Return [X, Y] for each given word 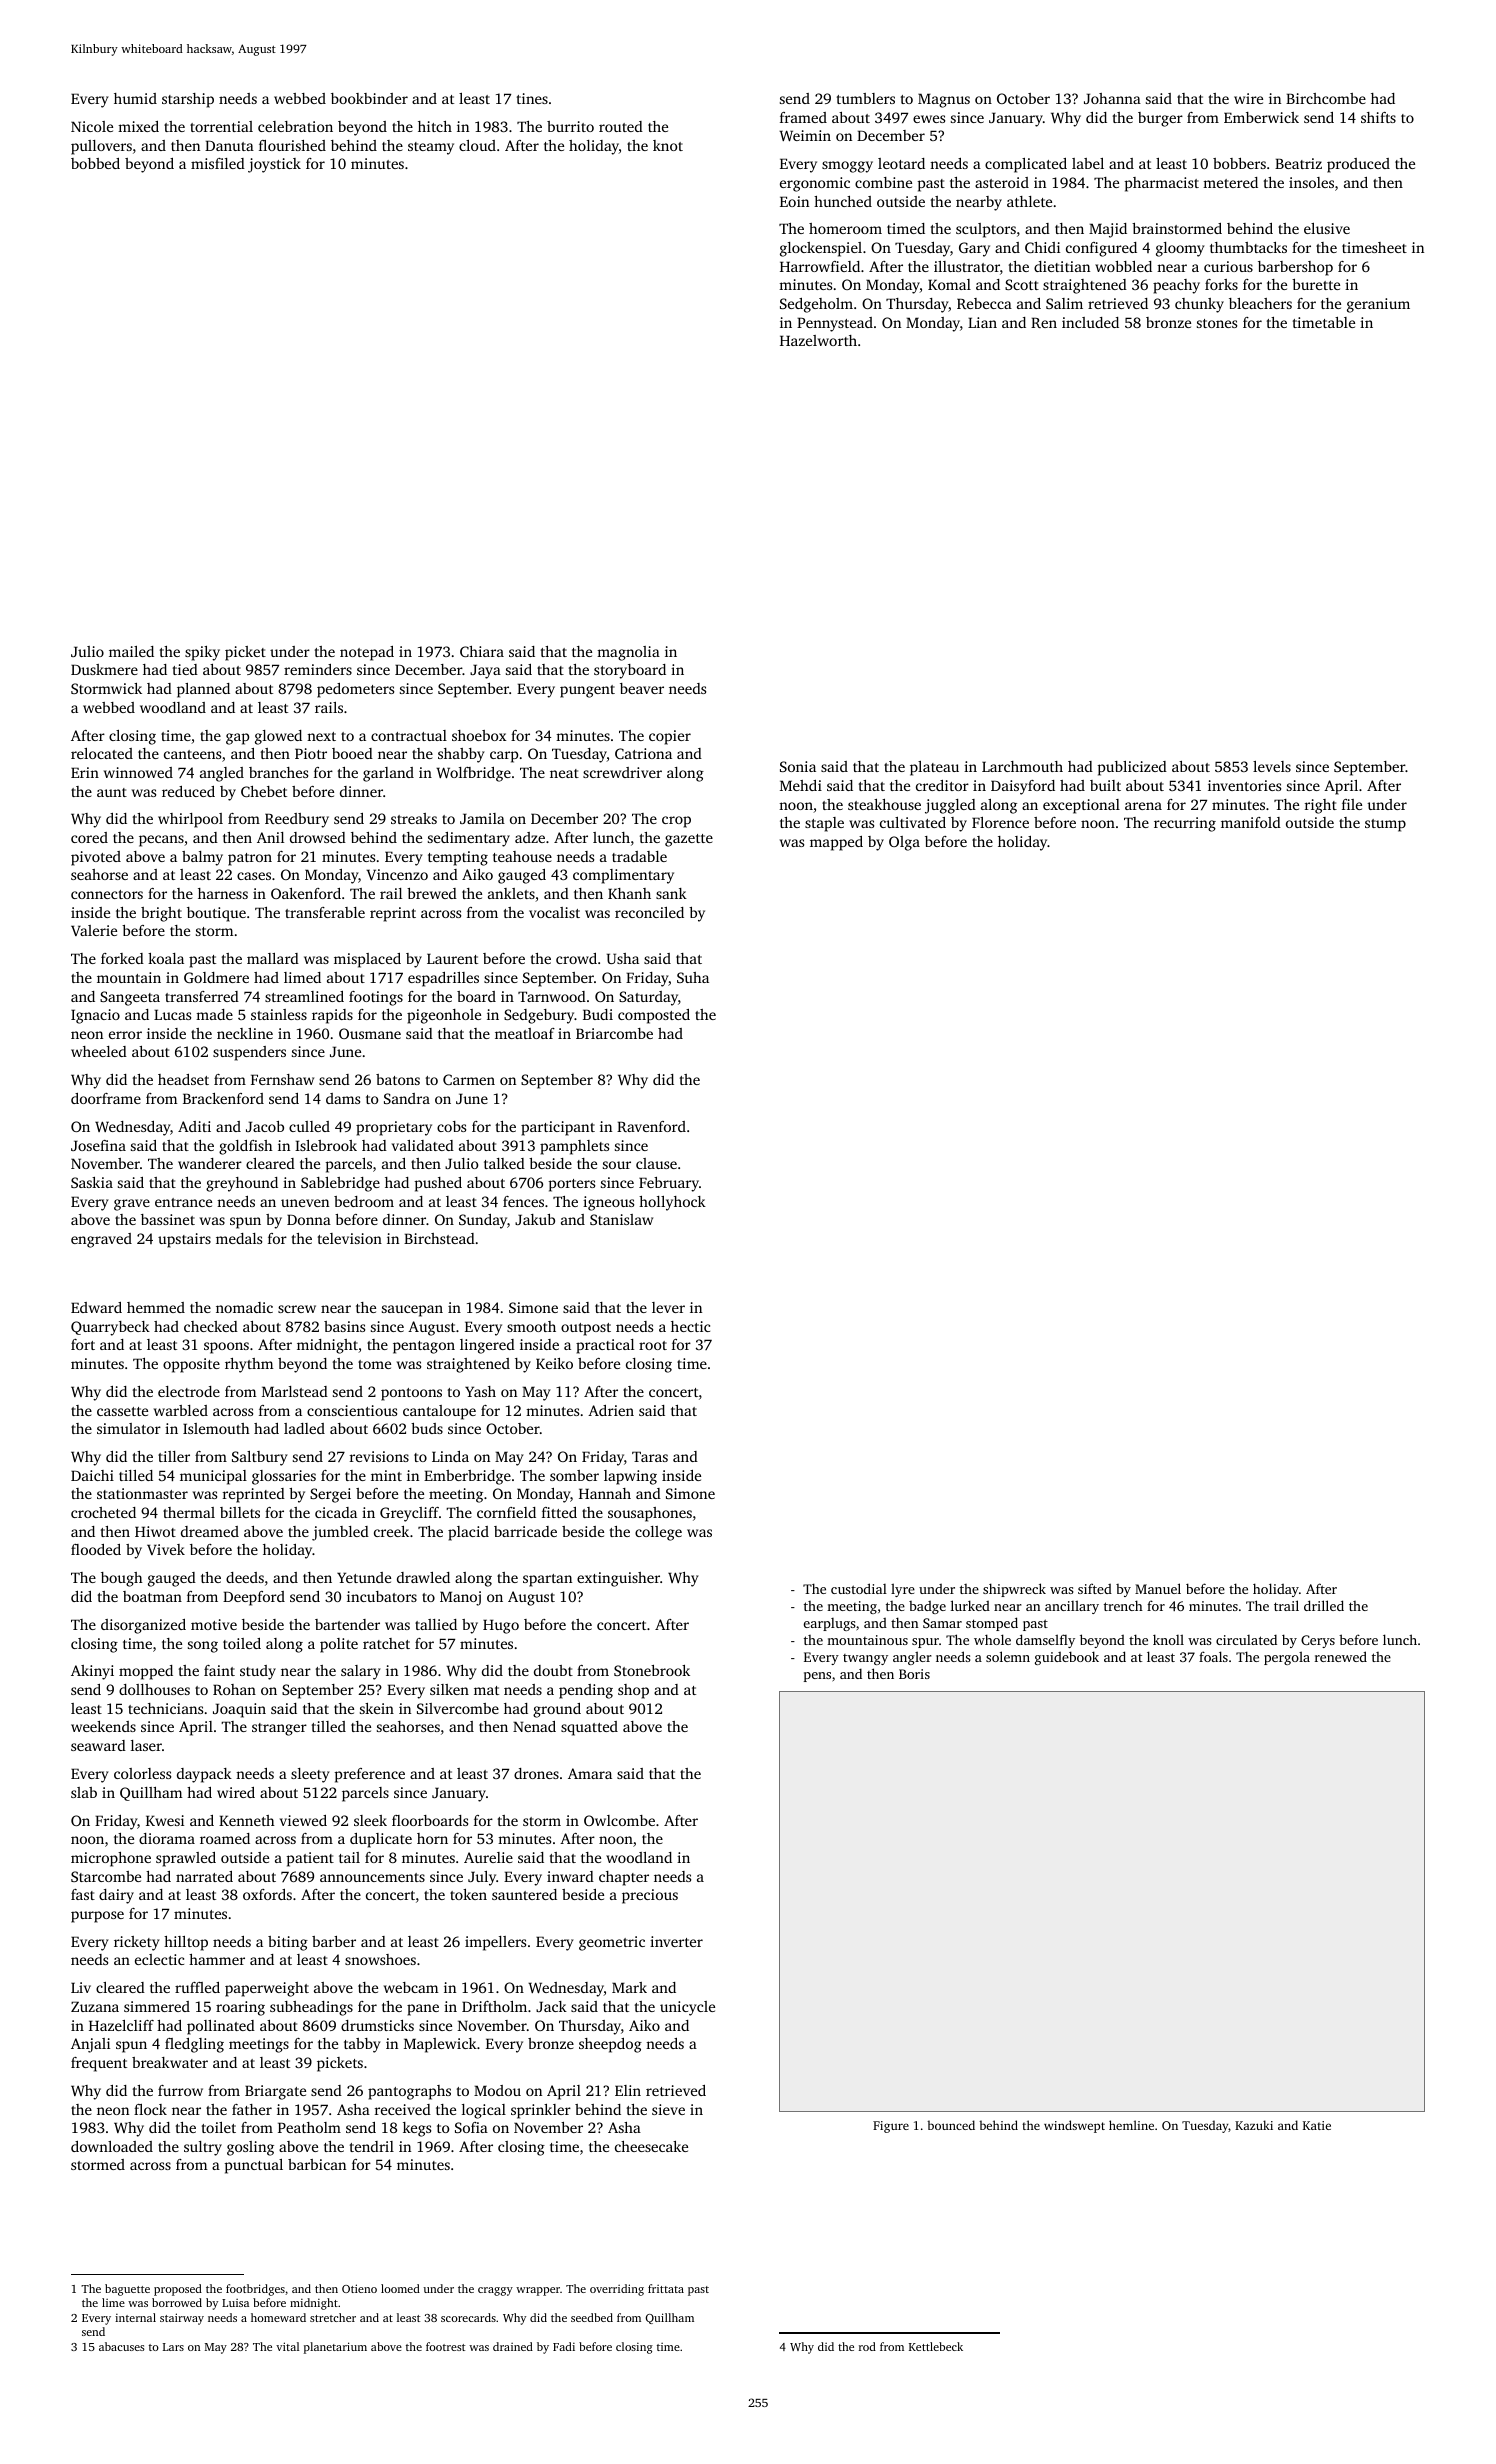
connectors [107, 894]
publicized [1132, 768]
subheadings [311, 2008]
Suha [693, 977]
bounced [951, 2125]
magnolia [628, 653]
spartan [547, 1580]
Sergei [330, 1495]
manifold [1251, 822]
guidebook [1067, 1658]
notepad [367, 653]
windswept [1074, 2126]
